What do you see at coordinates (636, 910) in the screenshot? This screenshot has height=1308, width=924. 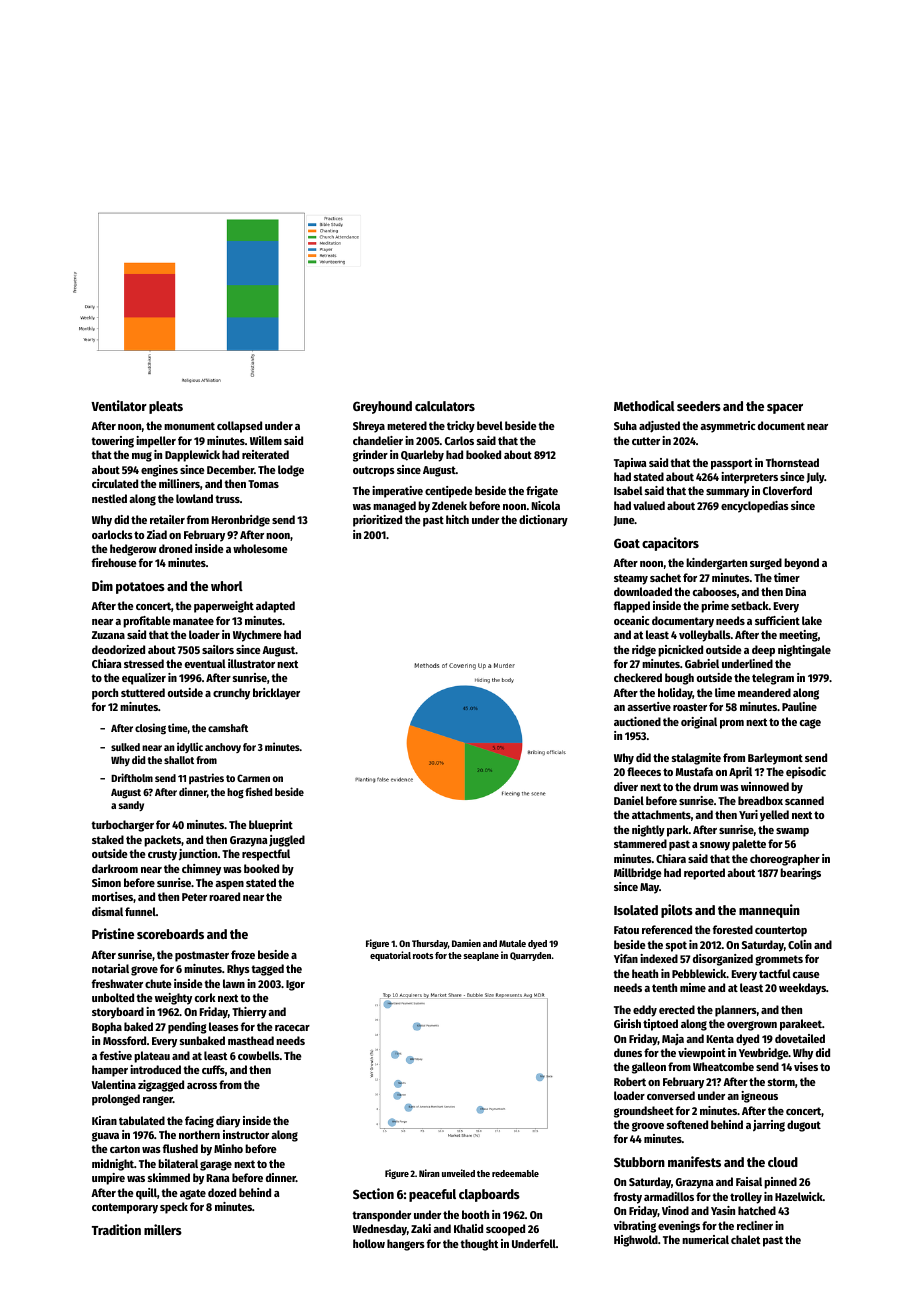 I see `Isolated` at bounding box center [636, 910].
